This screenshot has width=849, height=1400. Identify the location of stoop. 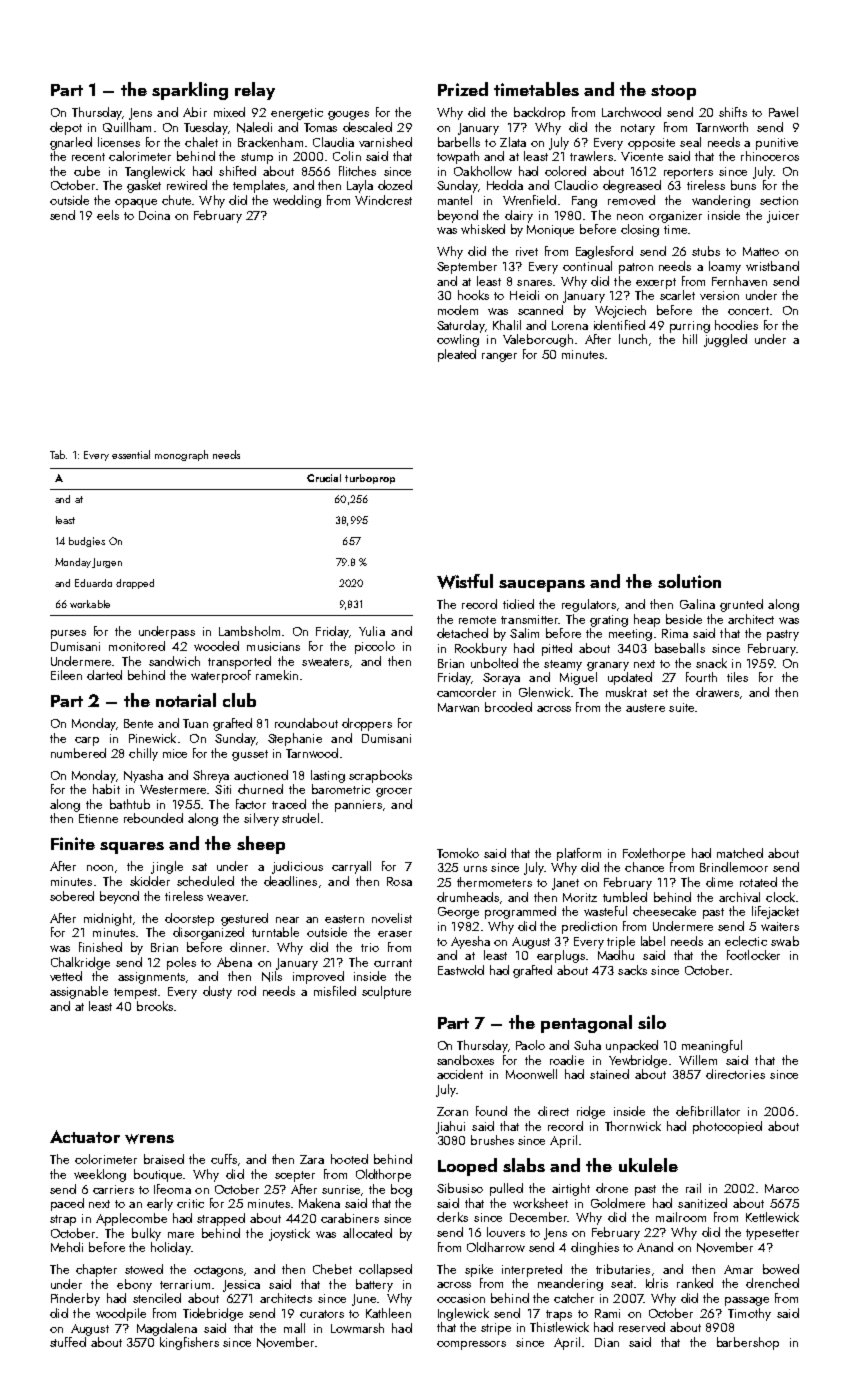
(673, 92).
